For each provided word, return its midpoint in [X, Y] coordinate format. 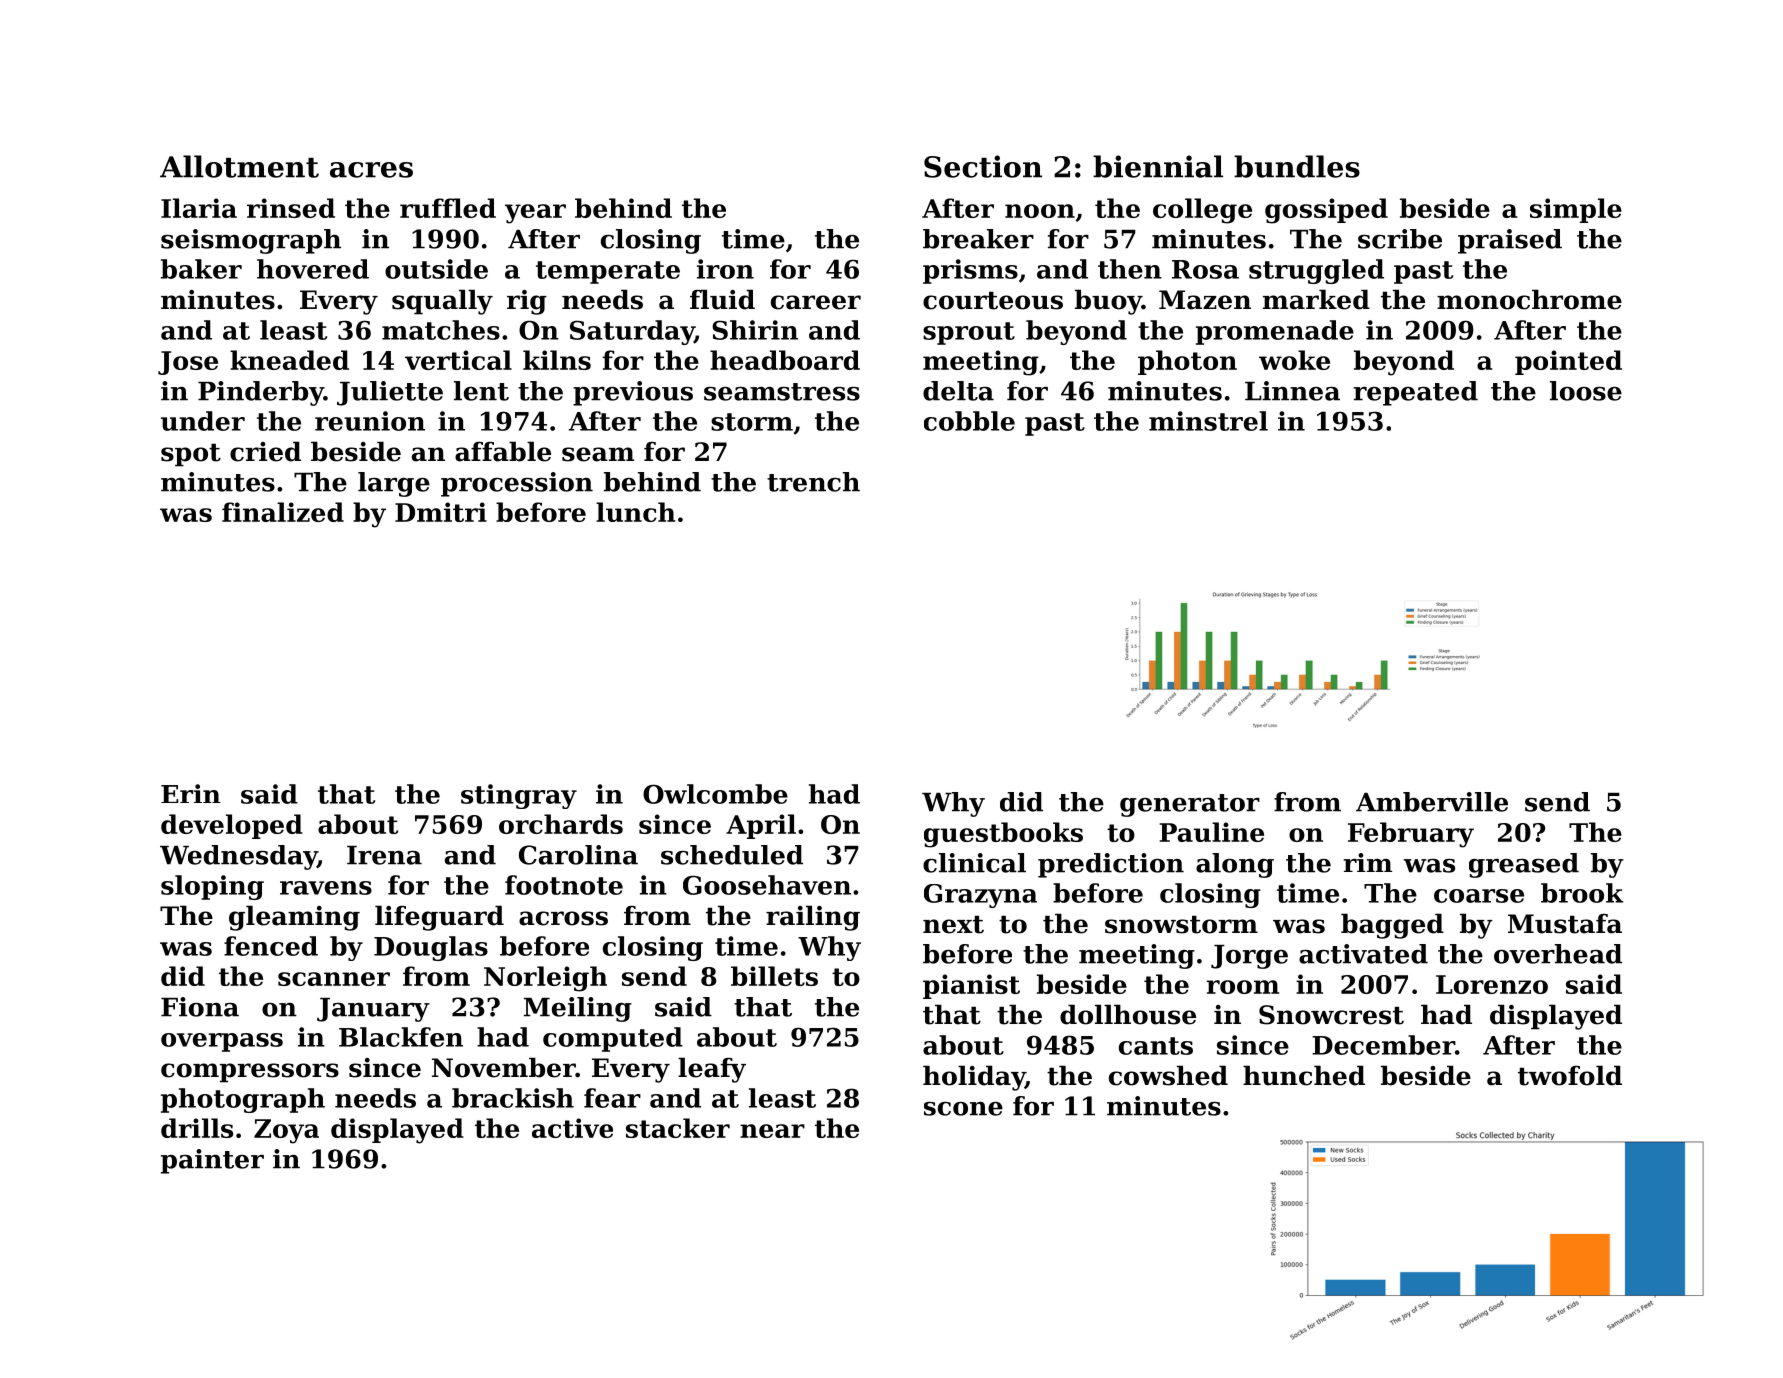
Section [983, 166]
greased [1524, 865]
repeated [1416, 393]
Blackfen [401, 1037]
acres [371, 170]
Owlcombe [715, 794]
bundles [1297, 166]
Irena [384, 855]
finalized [283, 512]
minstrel [1208, 421]
